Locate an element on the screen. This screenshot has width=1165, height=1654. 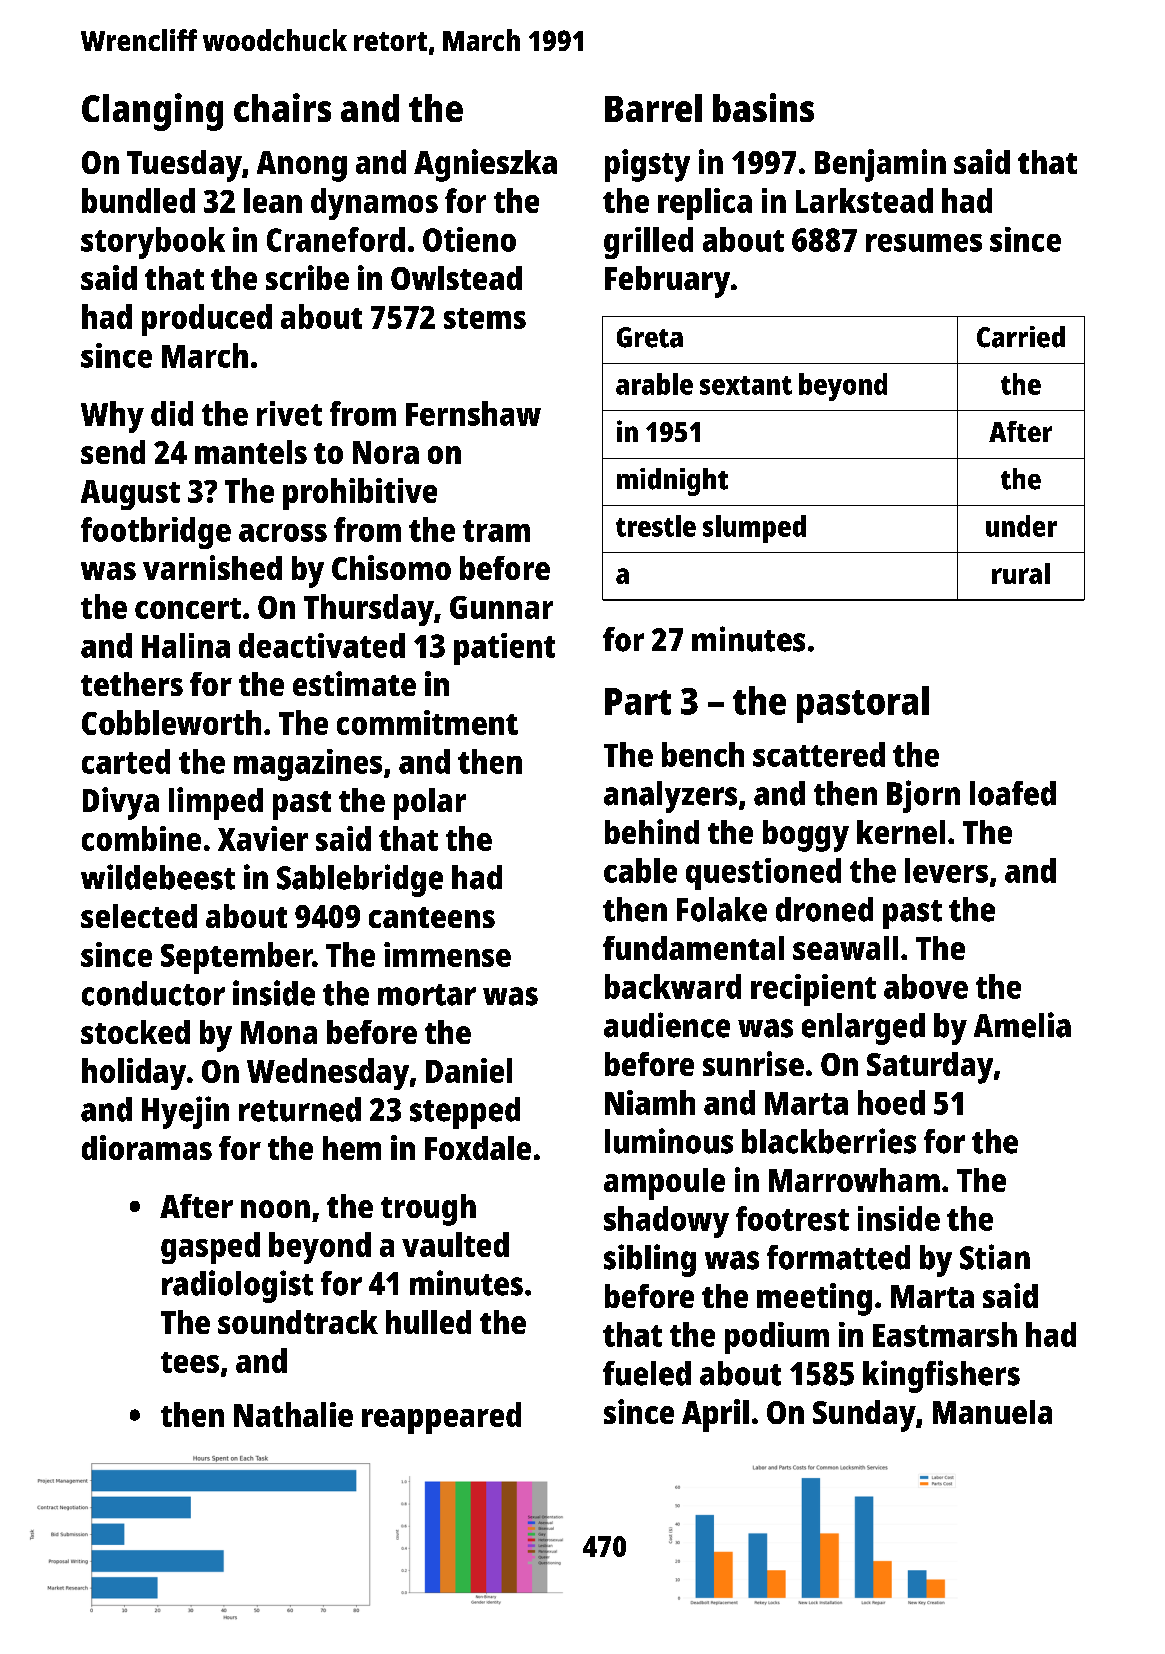
Carried is located at coordinates (1021, 337).
